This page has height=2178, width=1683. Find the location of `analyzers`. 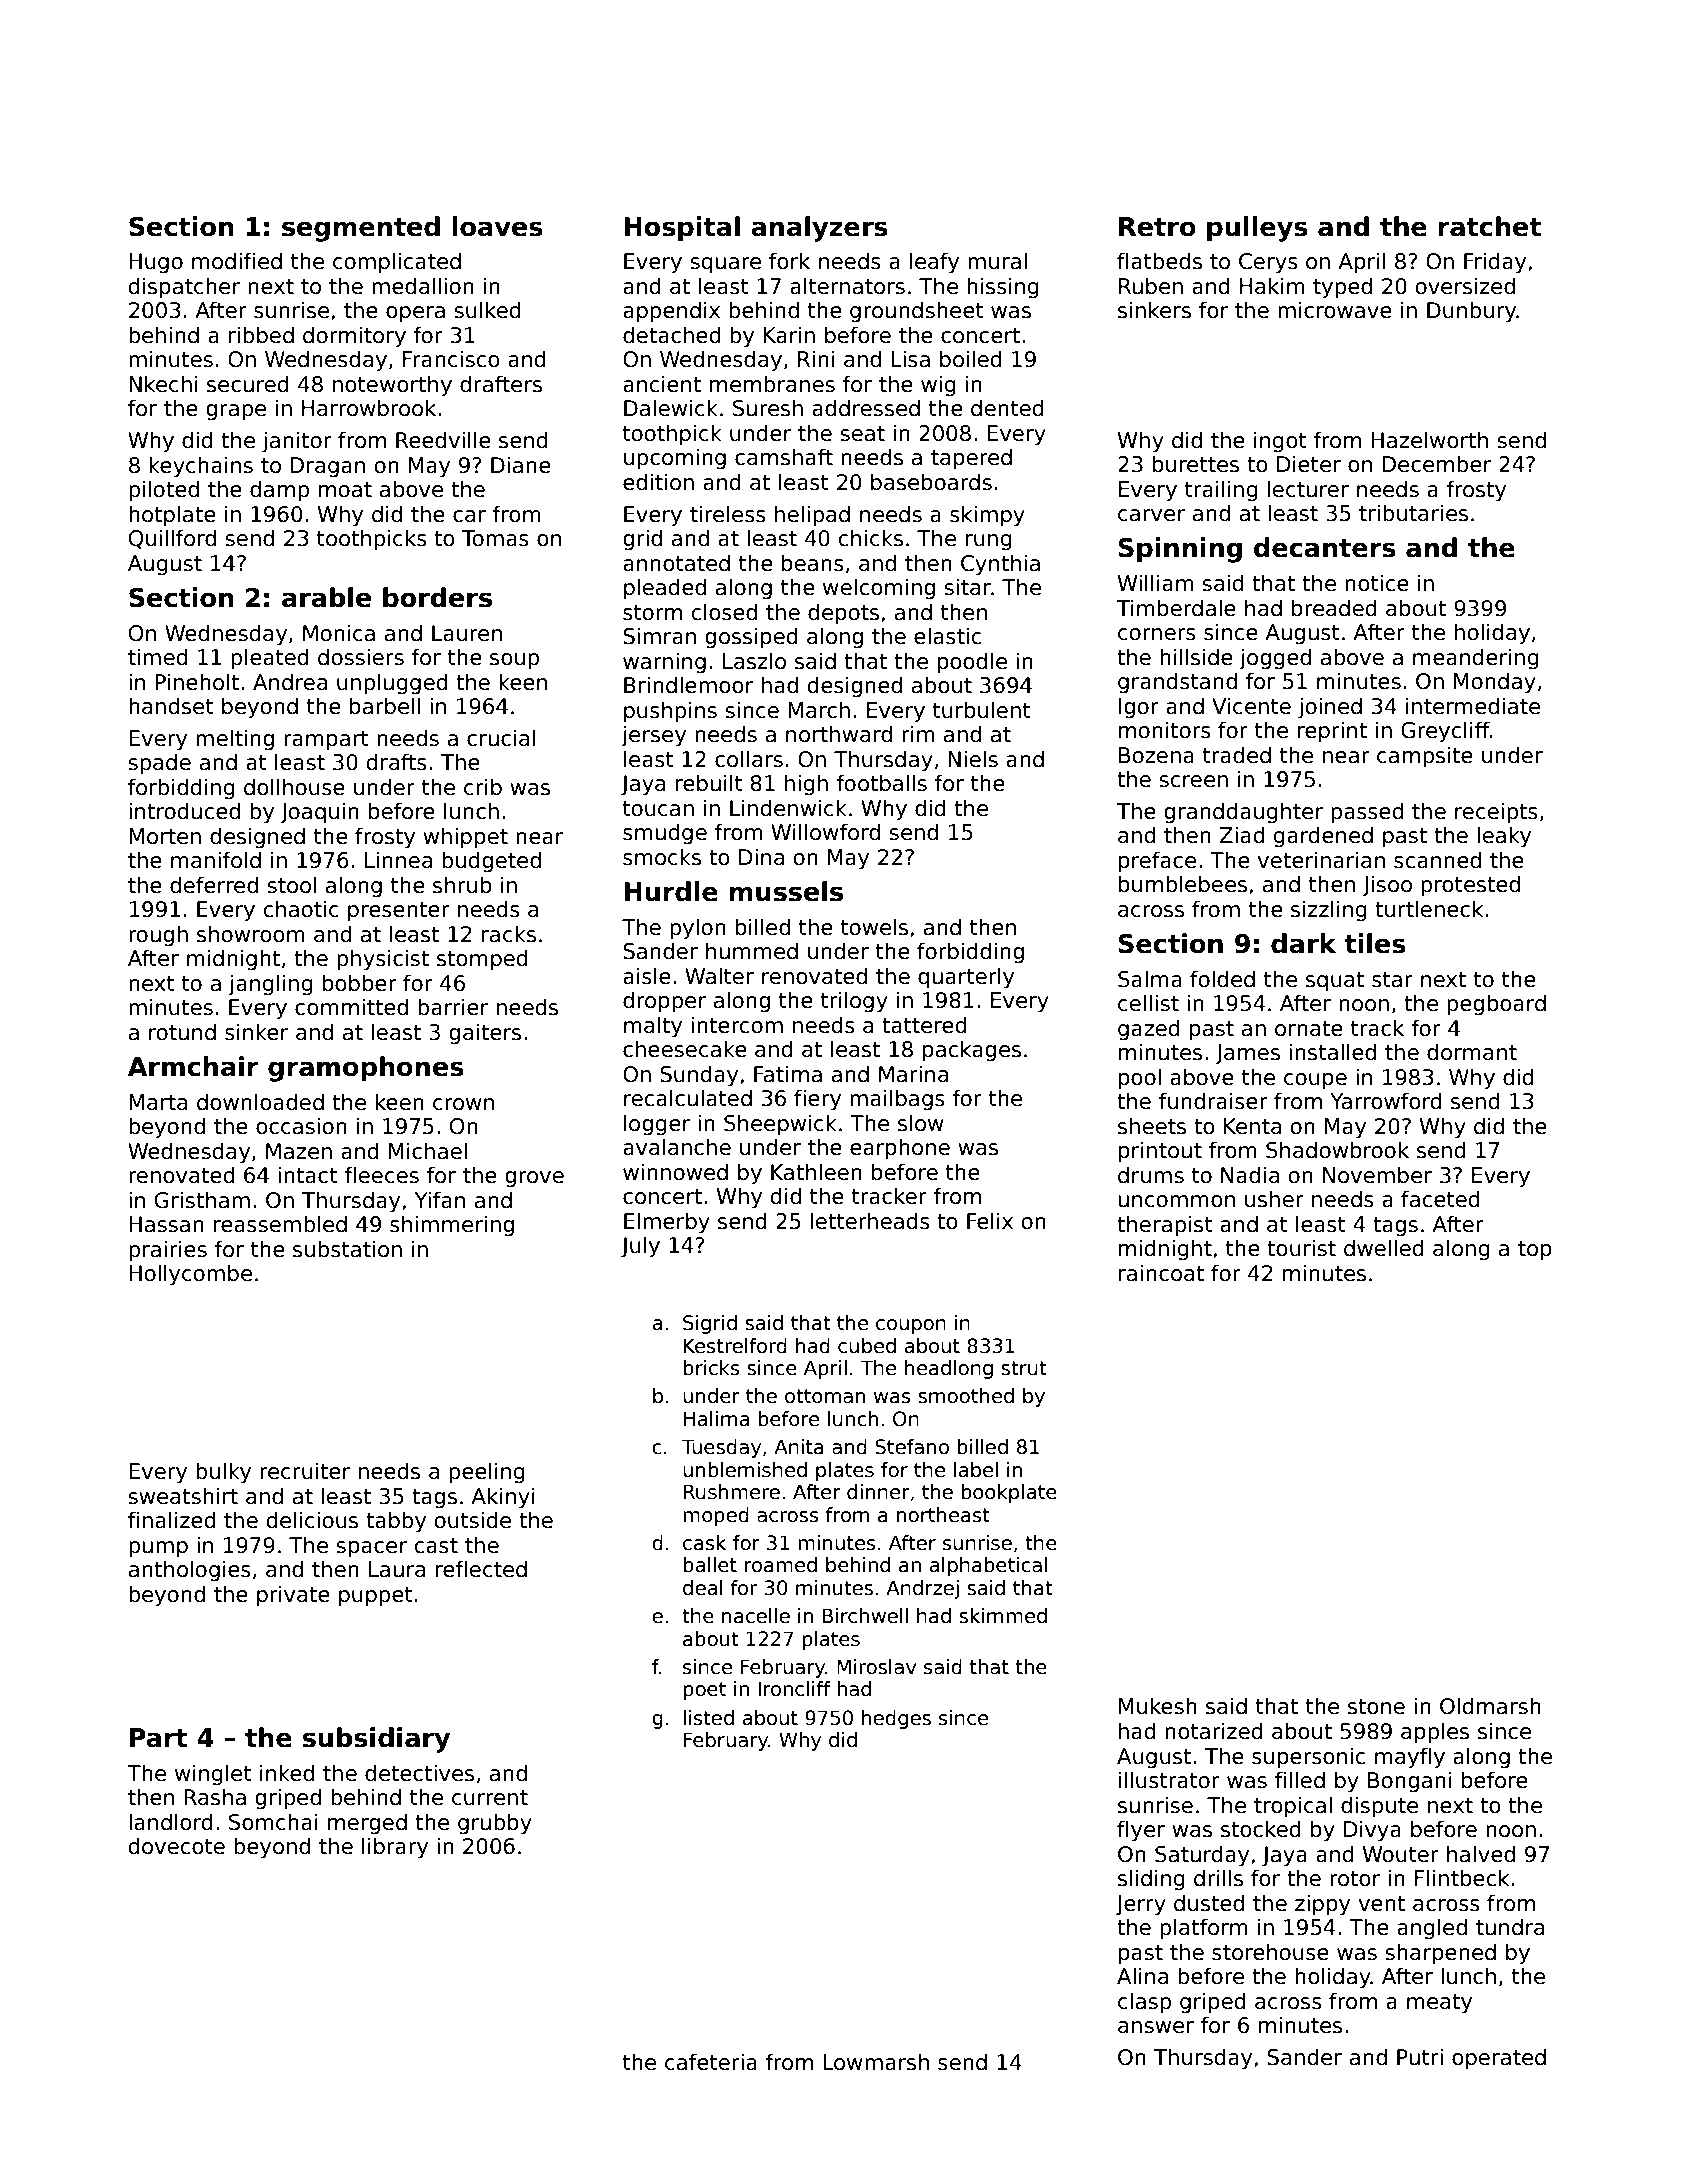

analyzers is located at coordinates (819, 229).
